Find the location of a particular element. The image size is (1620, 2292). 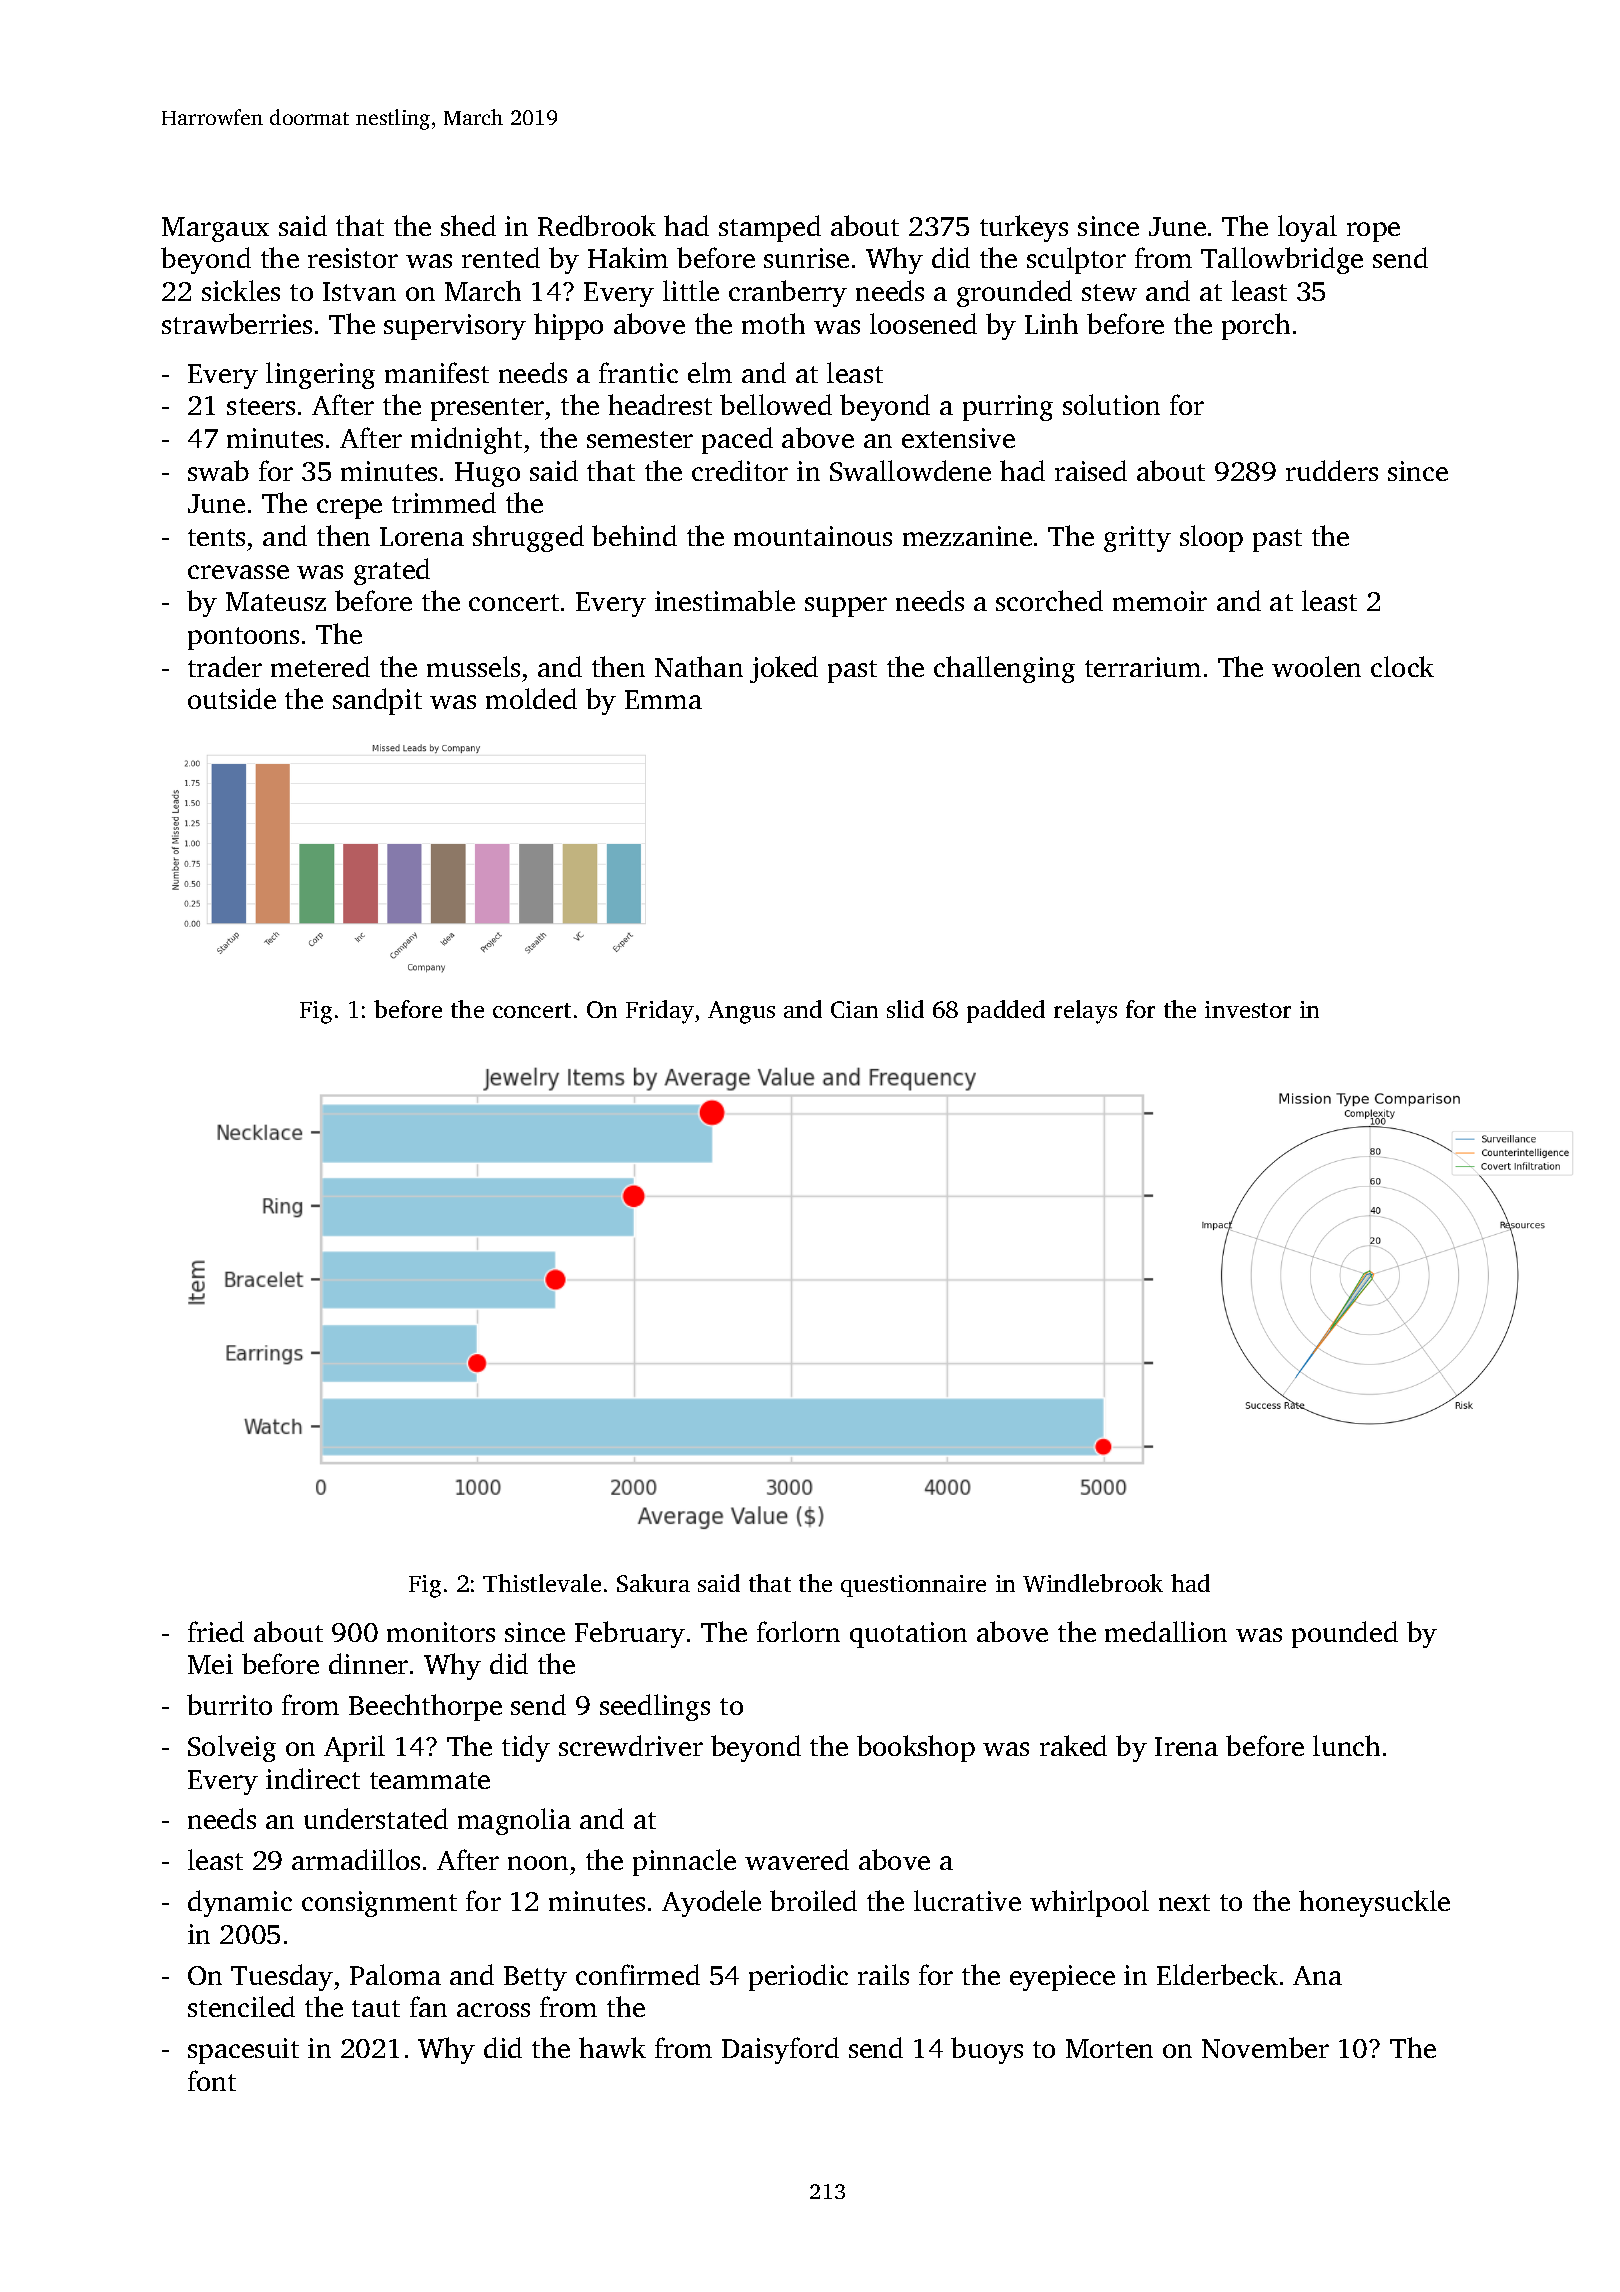

questionnaire is located at coordinates (913, 1586).
